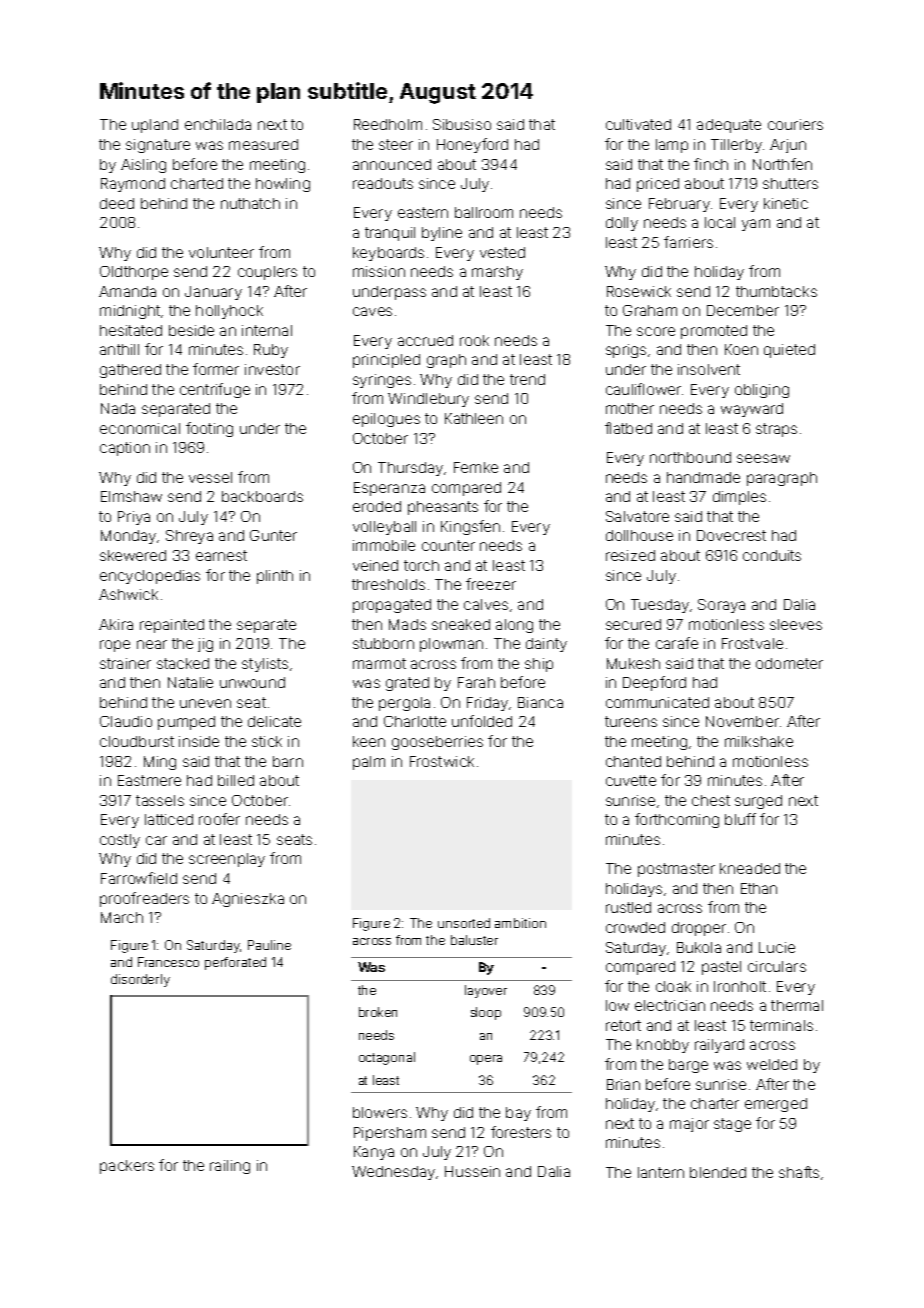 The image size is (924, 1308). Describe the element at coordinates (218, 124) in the screenshot. I see `enchilada` at that location.
